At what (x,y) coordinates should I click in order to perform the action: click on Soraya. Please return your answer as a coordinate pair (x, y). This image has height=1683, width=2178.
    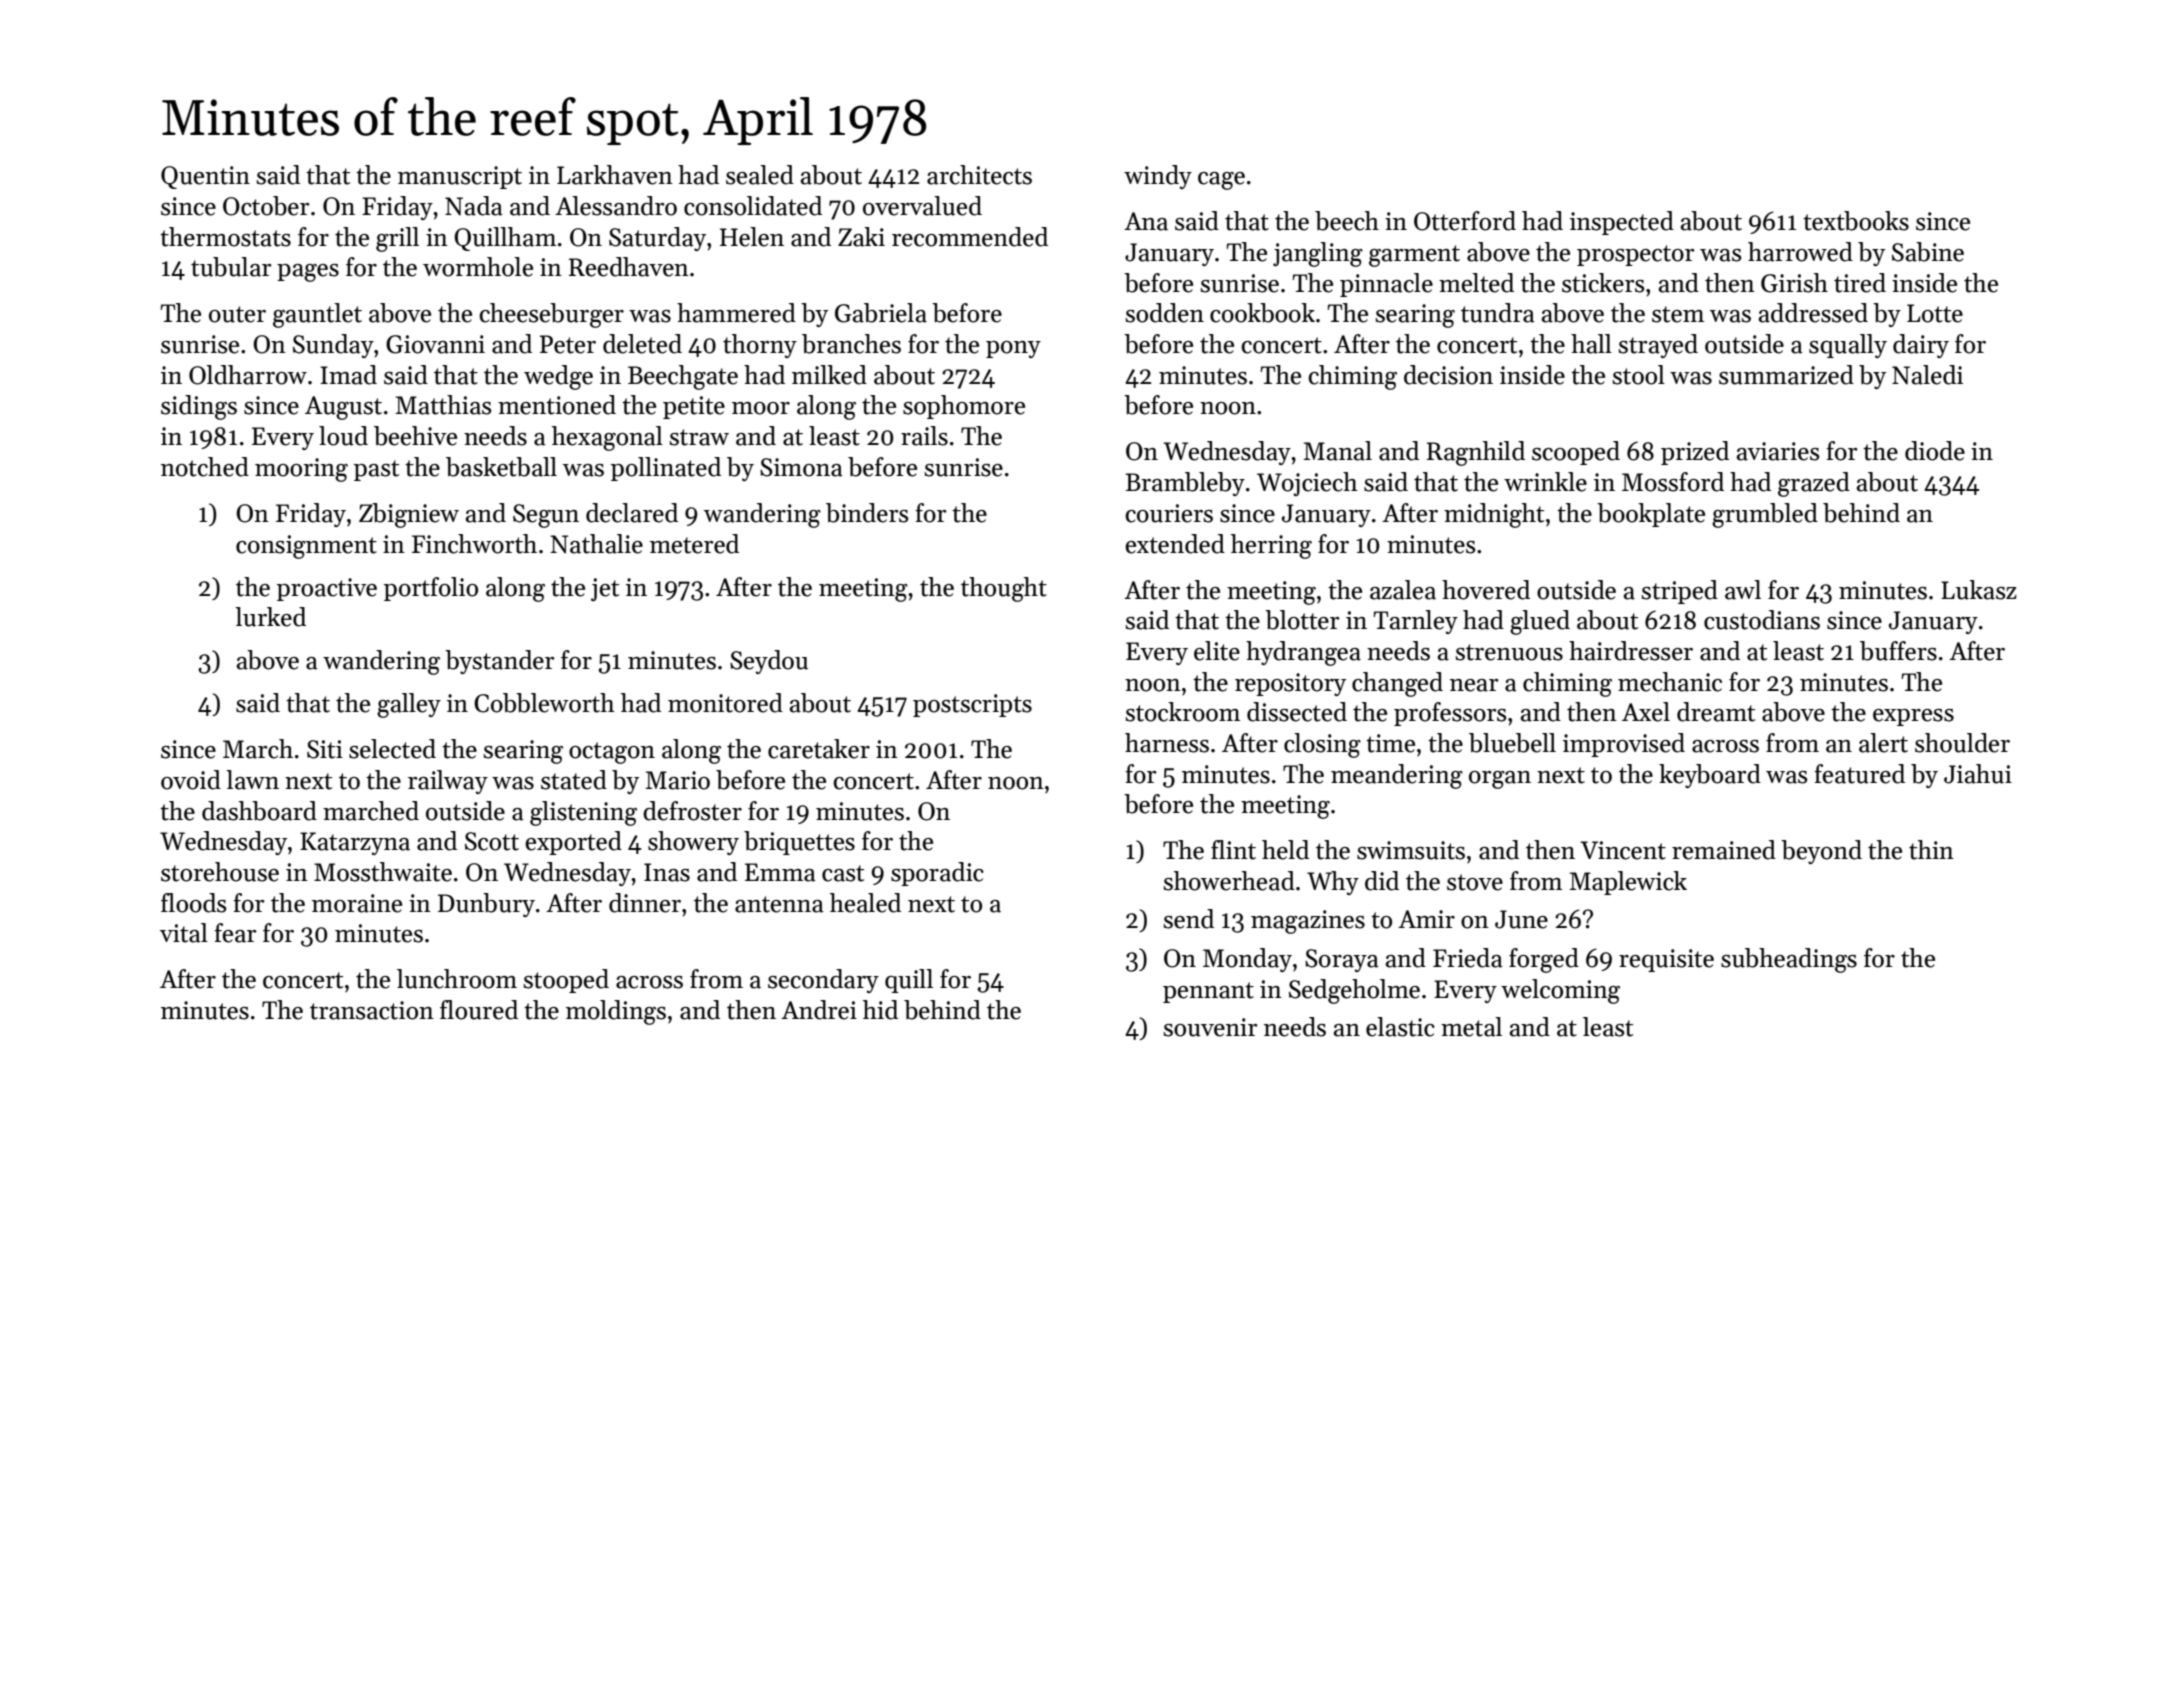
    Looking at the image, I should click on (1342, 960).
